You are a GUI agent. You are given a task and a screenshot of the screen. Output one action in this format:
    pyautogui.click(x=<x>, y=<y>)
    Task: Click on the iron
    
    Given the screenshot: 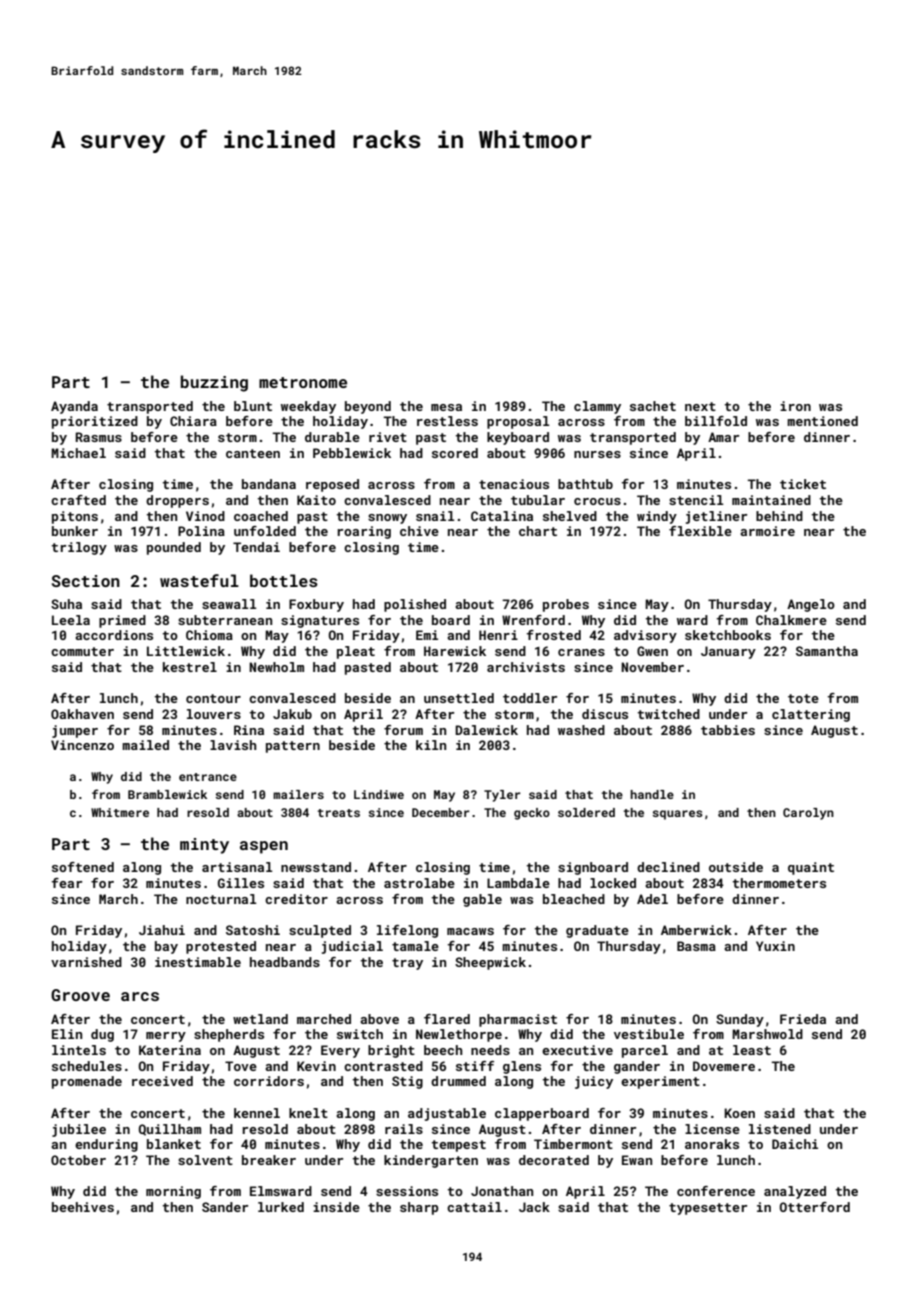 What is the action you would take?
    pyautogui.click(x=795, y=406)
